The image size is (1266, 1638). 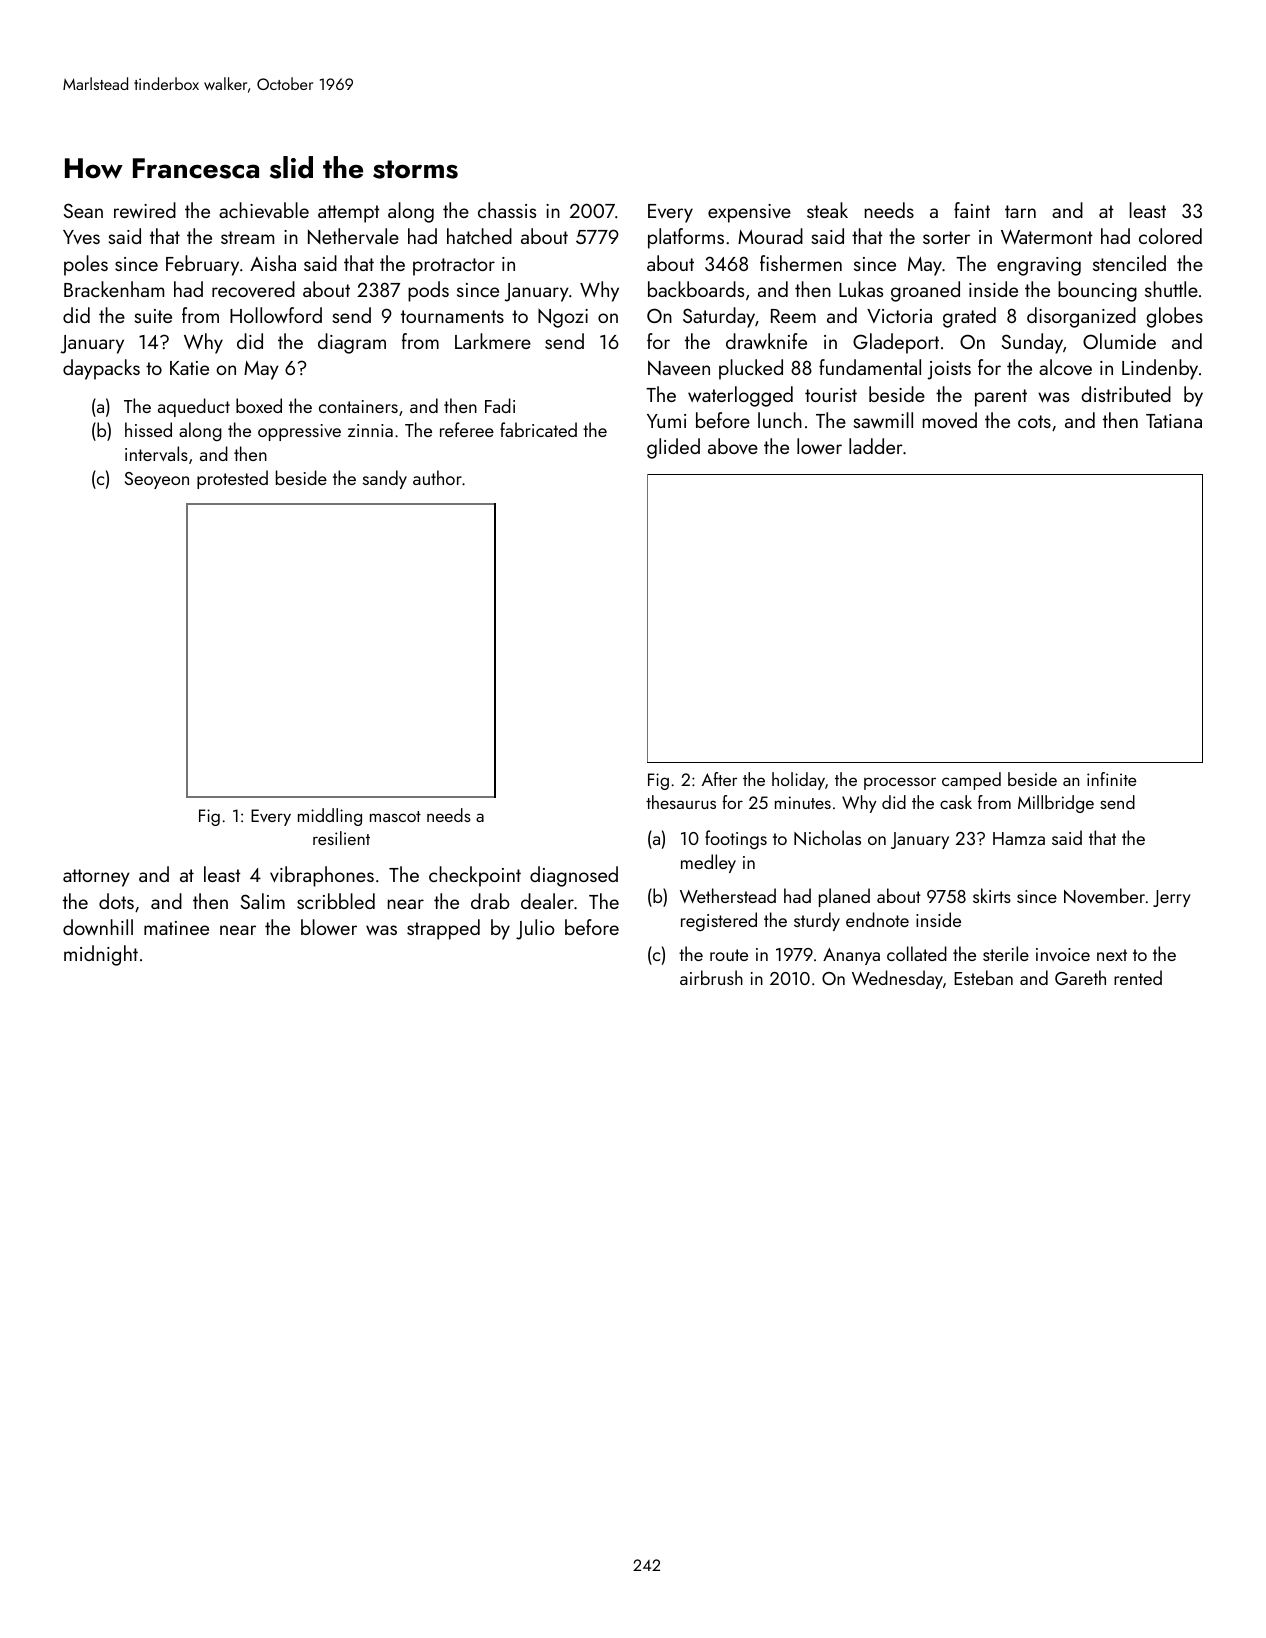 What do you see at coordinates (493, 341) in the screenshot?
I see `Larkmere` at bounding box center [493, 341].
